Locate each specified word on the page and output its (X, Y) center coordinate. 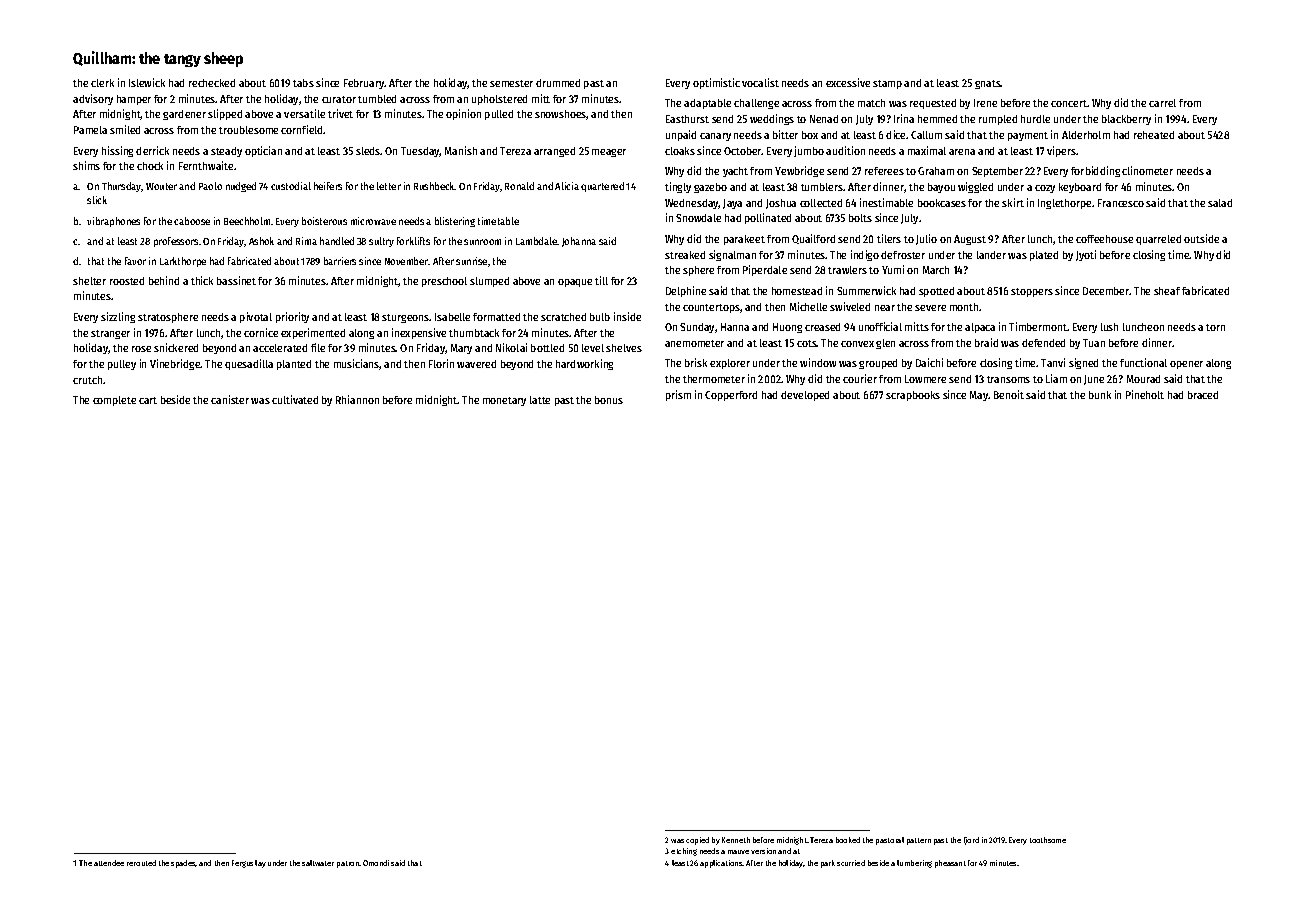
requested (933, 104)
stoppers (1032, 292)
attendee (109, 863)
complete (114, 401)
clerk (102, 83)
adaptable (707, 104)
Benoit (1009, 394)
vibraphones (113, 222)
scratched (563, 317)
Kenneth (736, 840)
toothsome (1048, 840)
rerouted (141, 863)
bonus (609, 400)
